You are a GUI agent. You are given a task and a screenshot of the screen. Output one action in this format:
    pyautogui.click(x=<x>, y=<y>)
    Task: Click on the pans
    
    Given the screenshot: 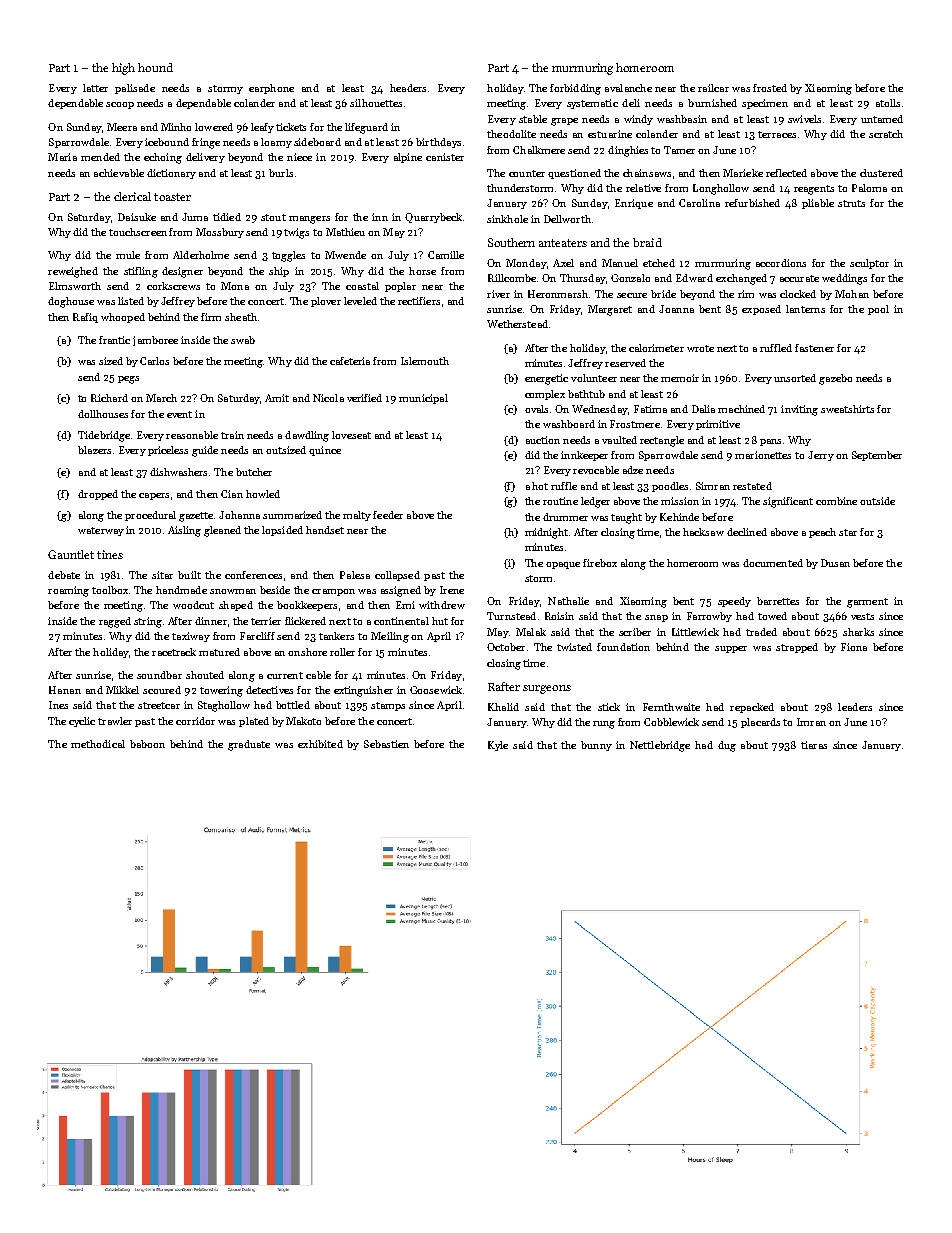 What is the action you would take?
    pyautogui.click(x=770, y=442)
